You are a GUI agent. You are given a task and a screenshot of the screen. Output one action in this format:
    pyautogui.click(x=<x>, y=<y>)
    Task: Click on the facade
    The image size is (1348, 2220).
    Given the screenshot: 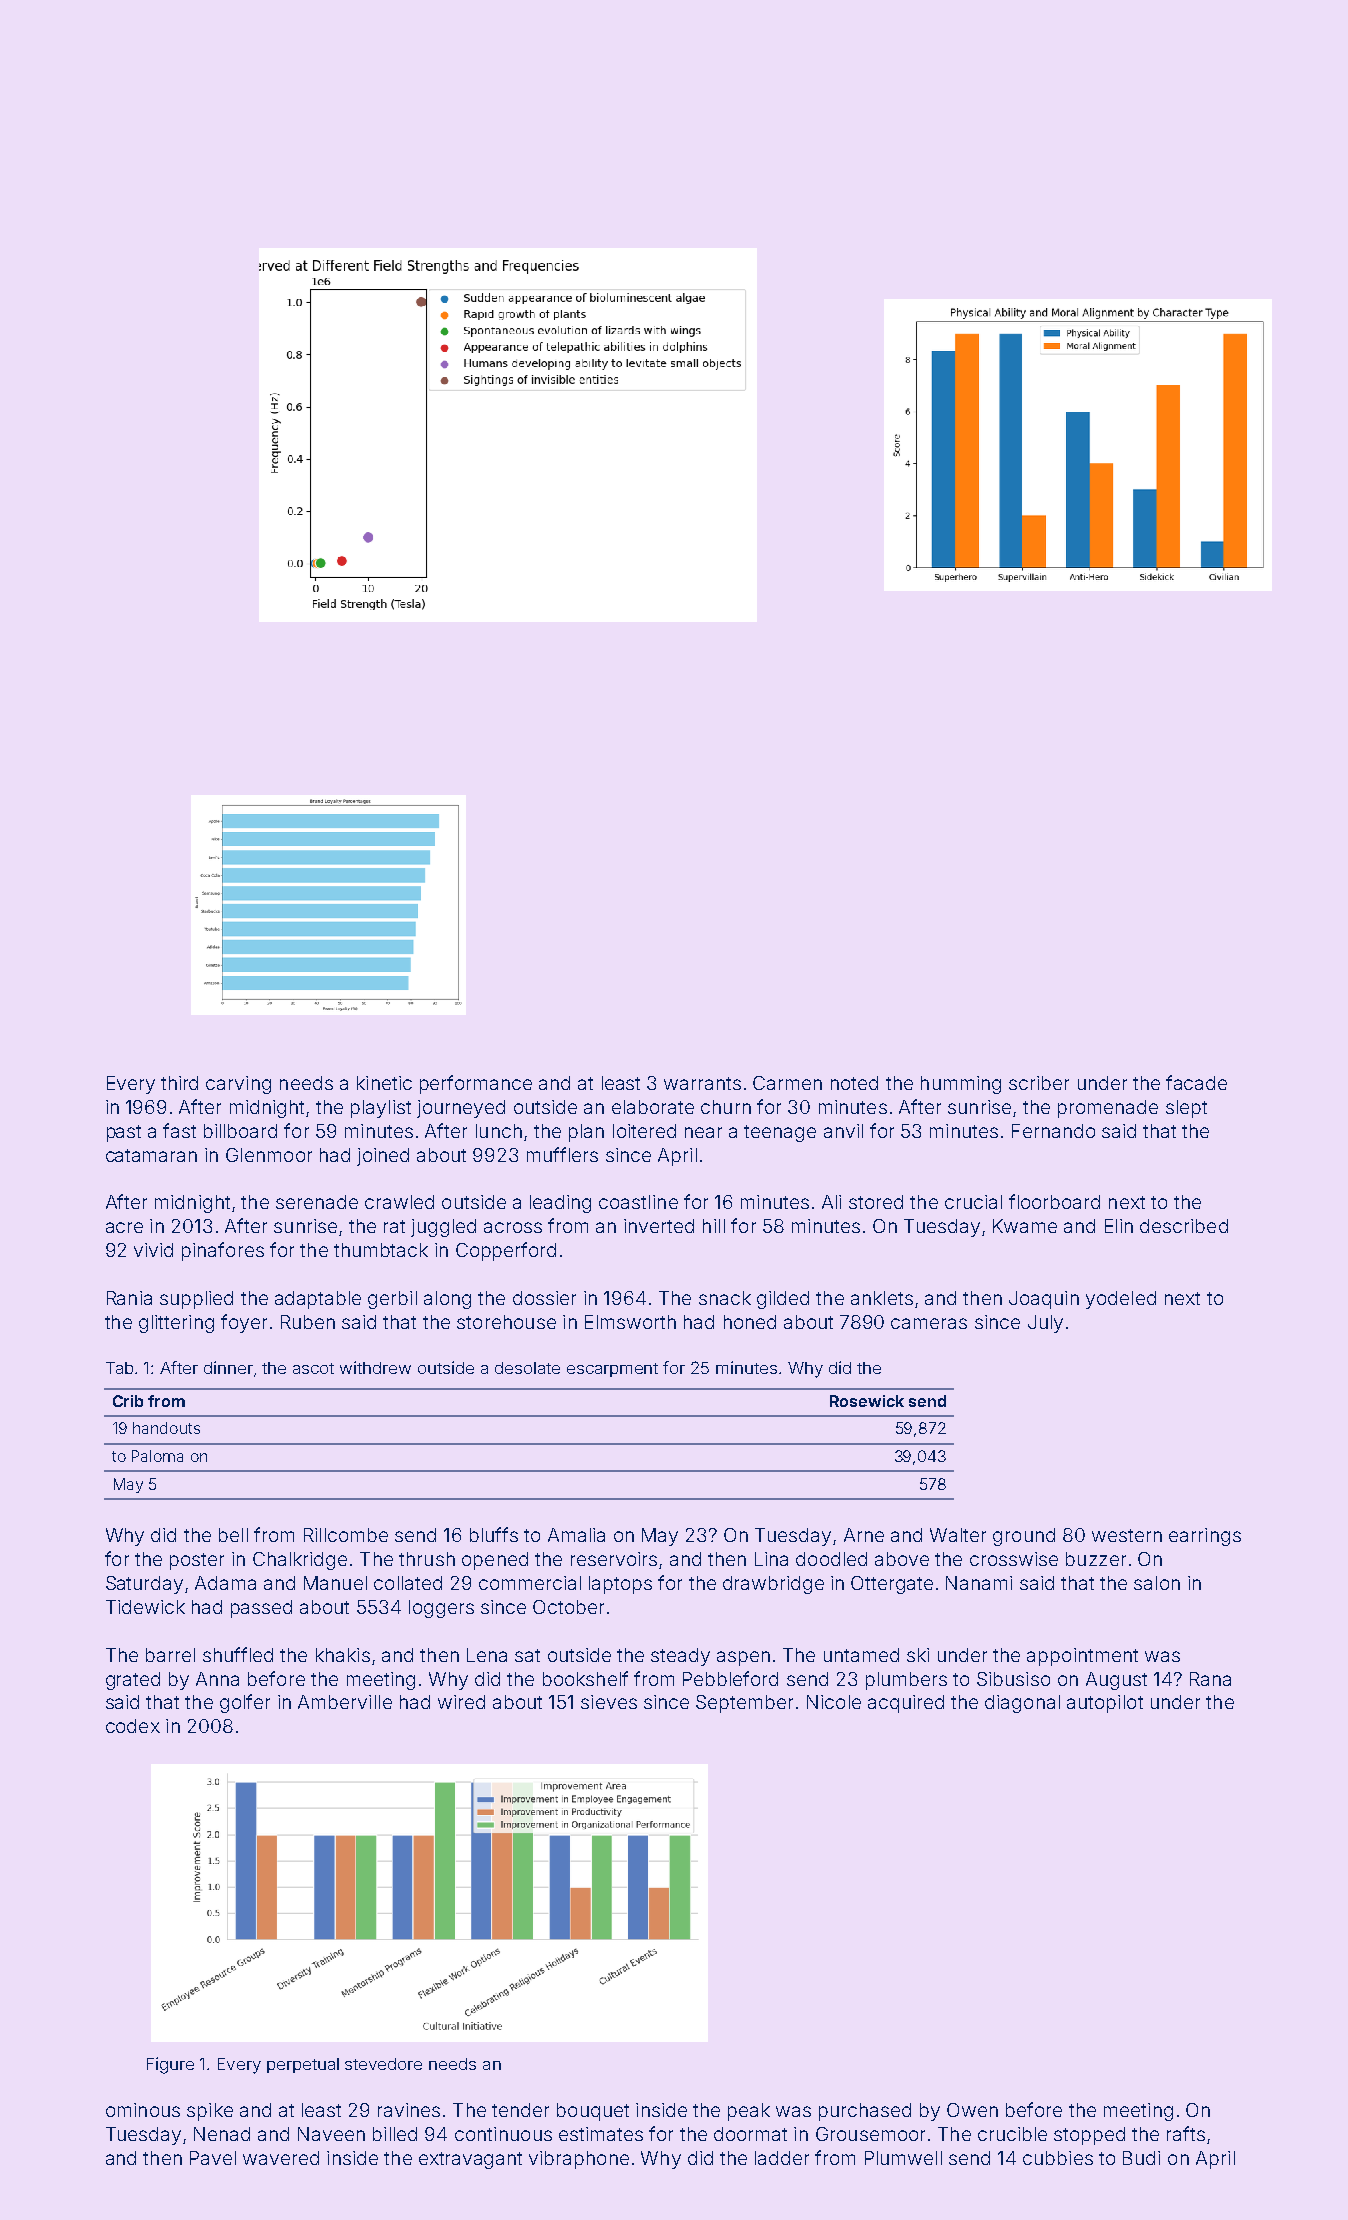 What is the action you would take?
    pyautogui.click(x=1196, y=1082)
